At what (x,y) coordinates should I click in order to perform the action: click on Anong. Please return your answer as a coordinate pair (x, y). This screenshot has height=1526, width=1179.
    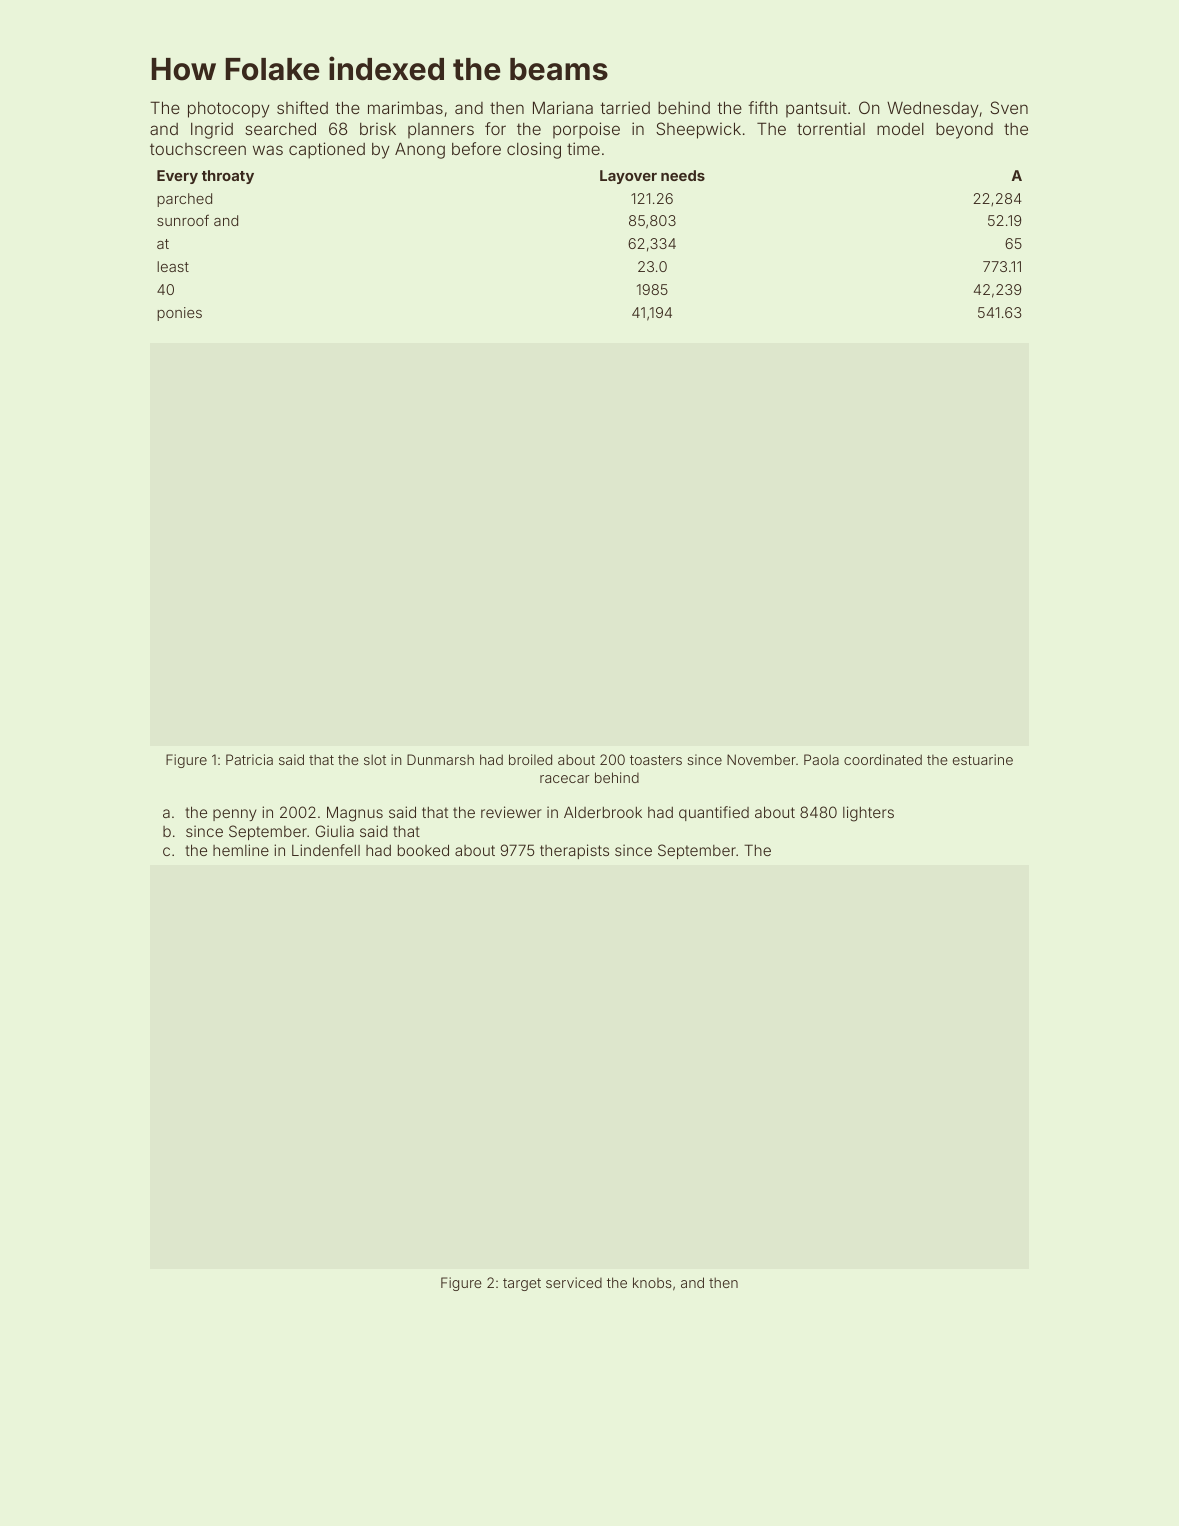
    Looking at the image, I should click on (420, 150).
